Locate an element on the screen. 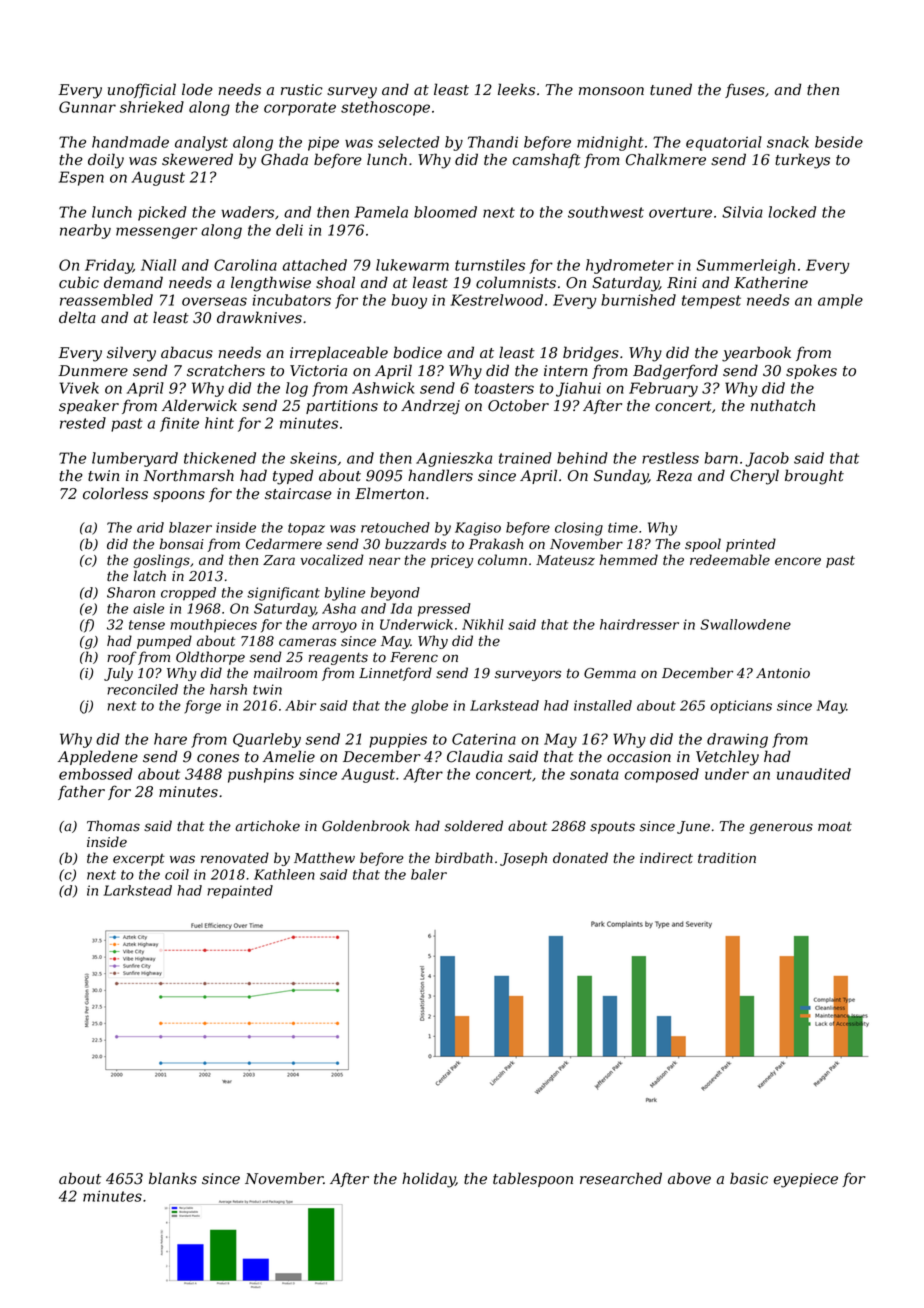 The width and height of the screenshot is (924, 1308). Joseph is located at coordinates (523, 859).
